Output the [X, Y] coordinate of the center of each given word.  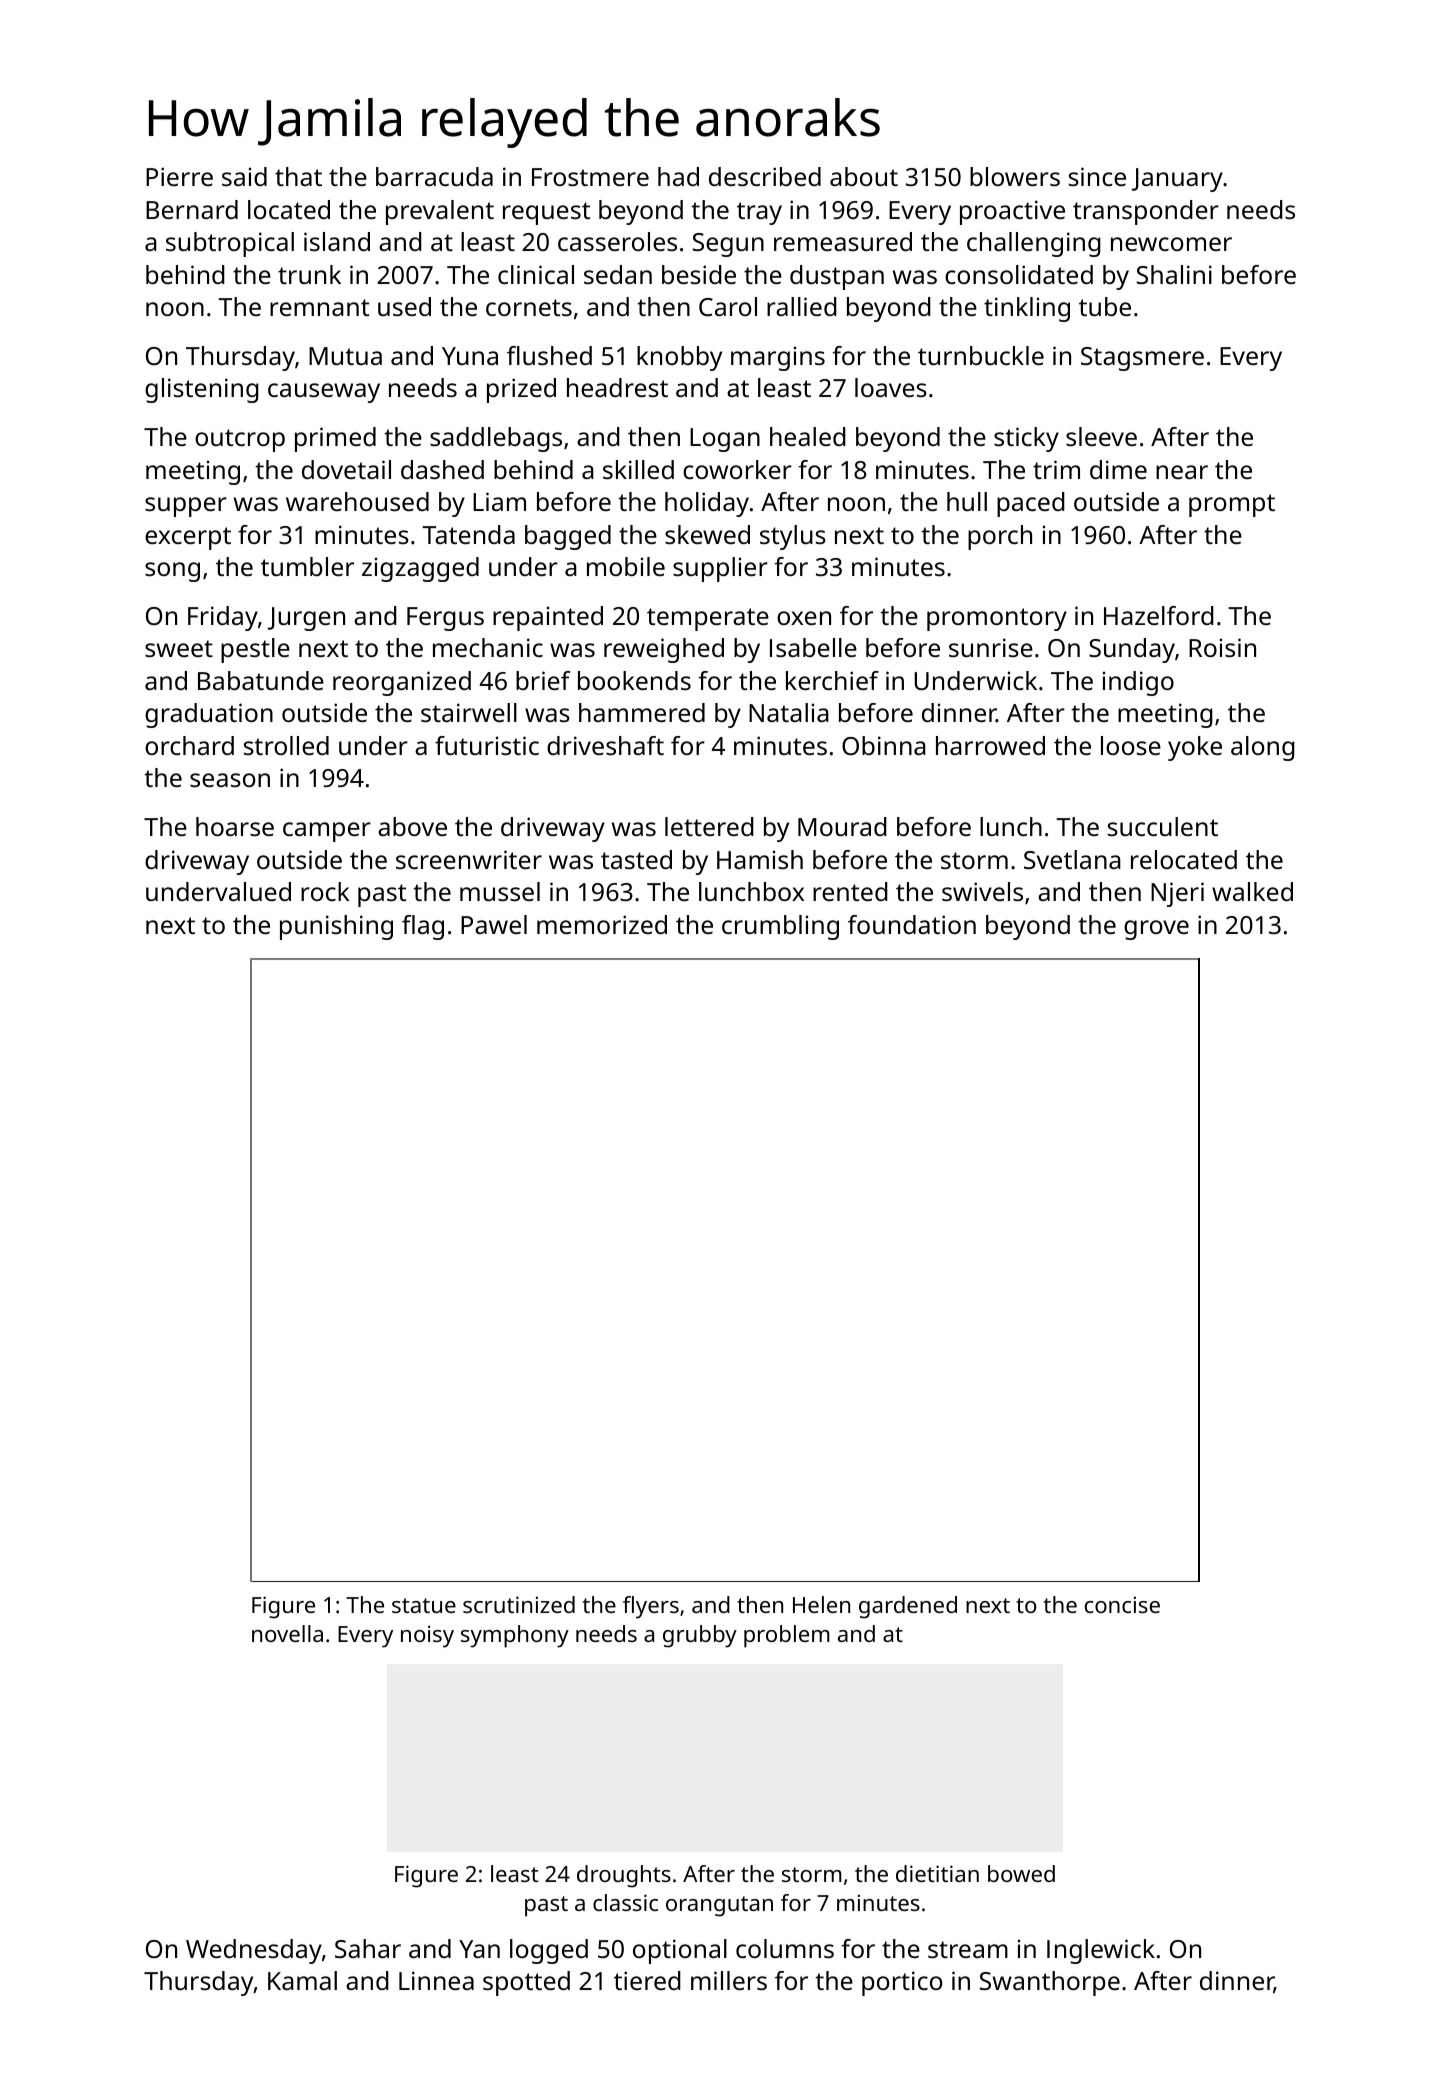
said [244, 176]
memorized [602, 924]
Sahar [368, 1948]
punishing [336, 927]
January [1177, 180]
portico [902, 1983]
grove [1156, 930]
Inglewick [1101, 1951]
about [864, 176]
